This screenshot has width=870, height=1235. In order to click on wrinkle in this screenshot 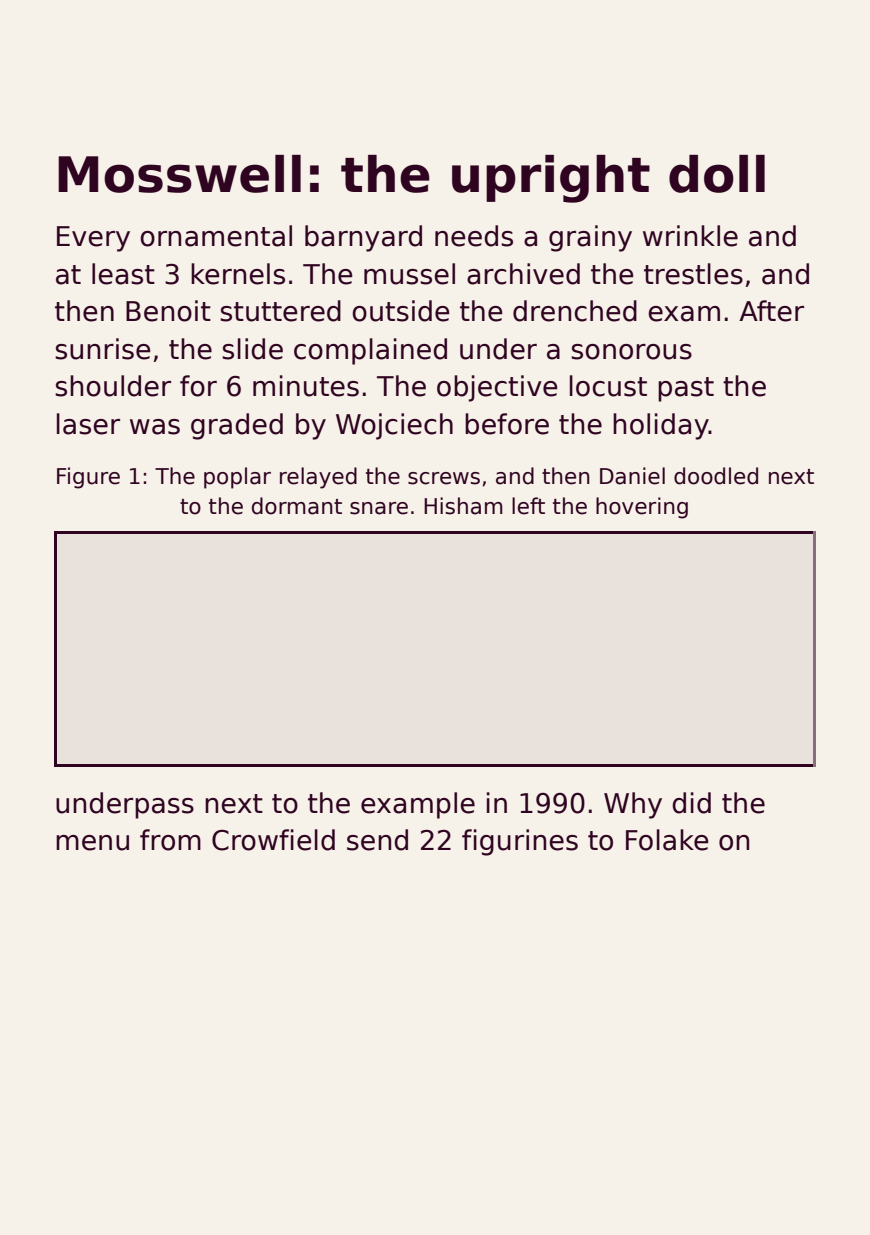, I will do `click(690, 236)`.
